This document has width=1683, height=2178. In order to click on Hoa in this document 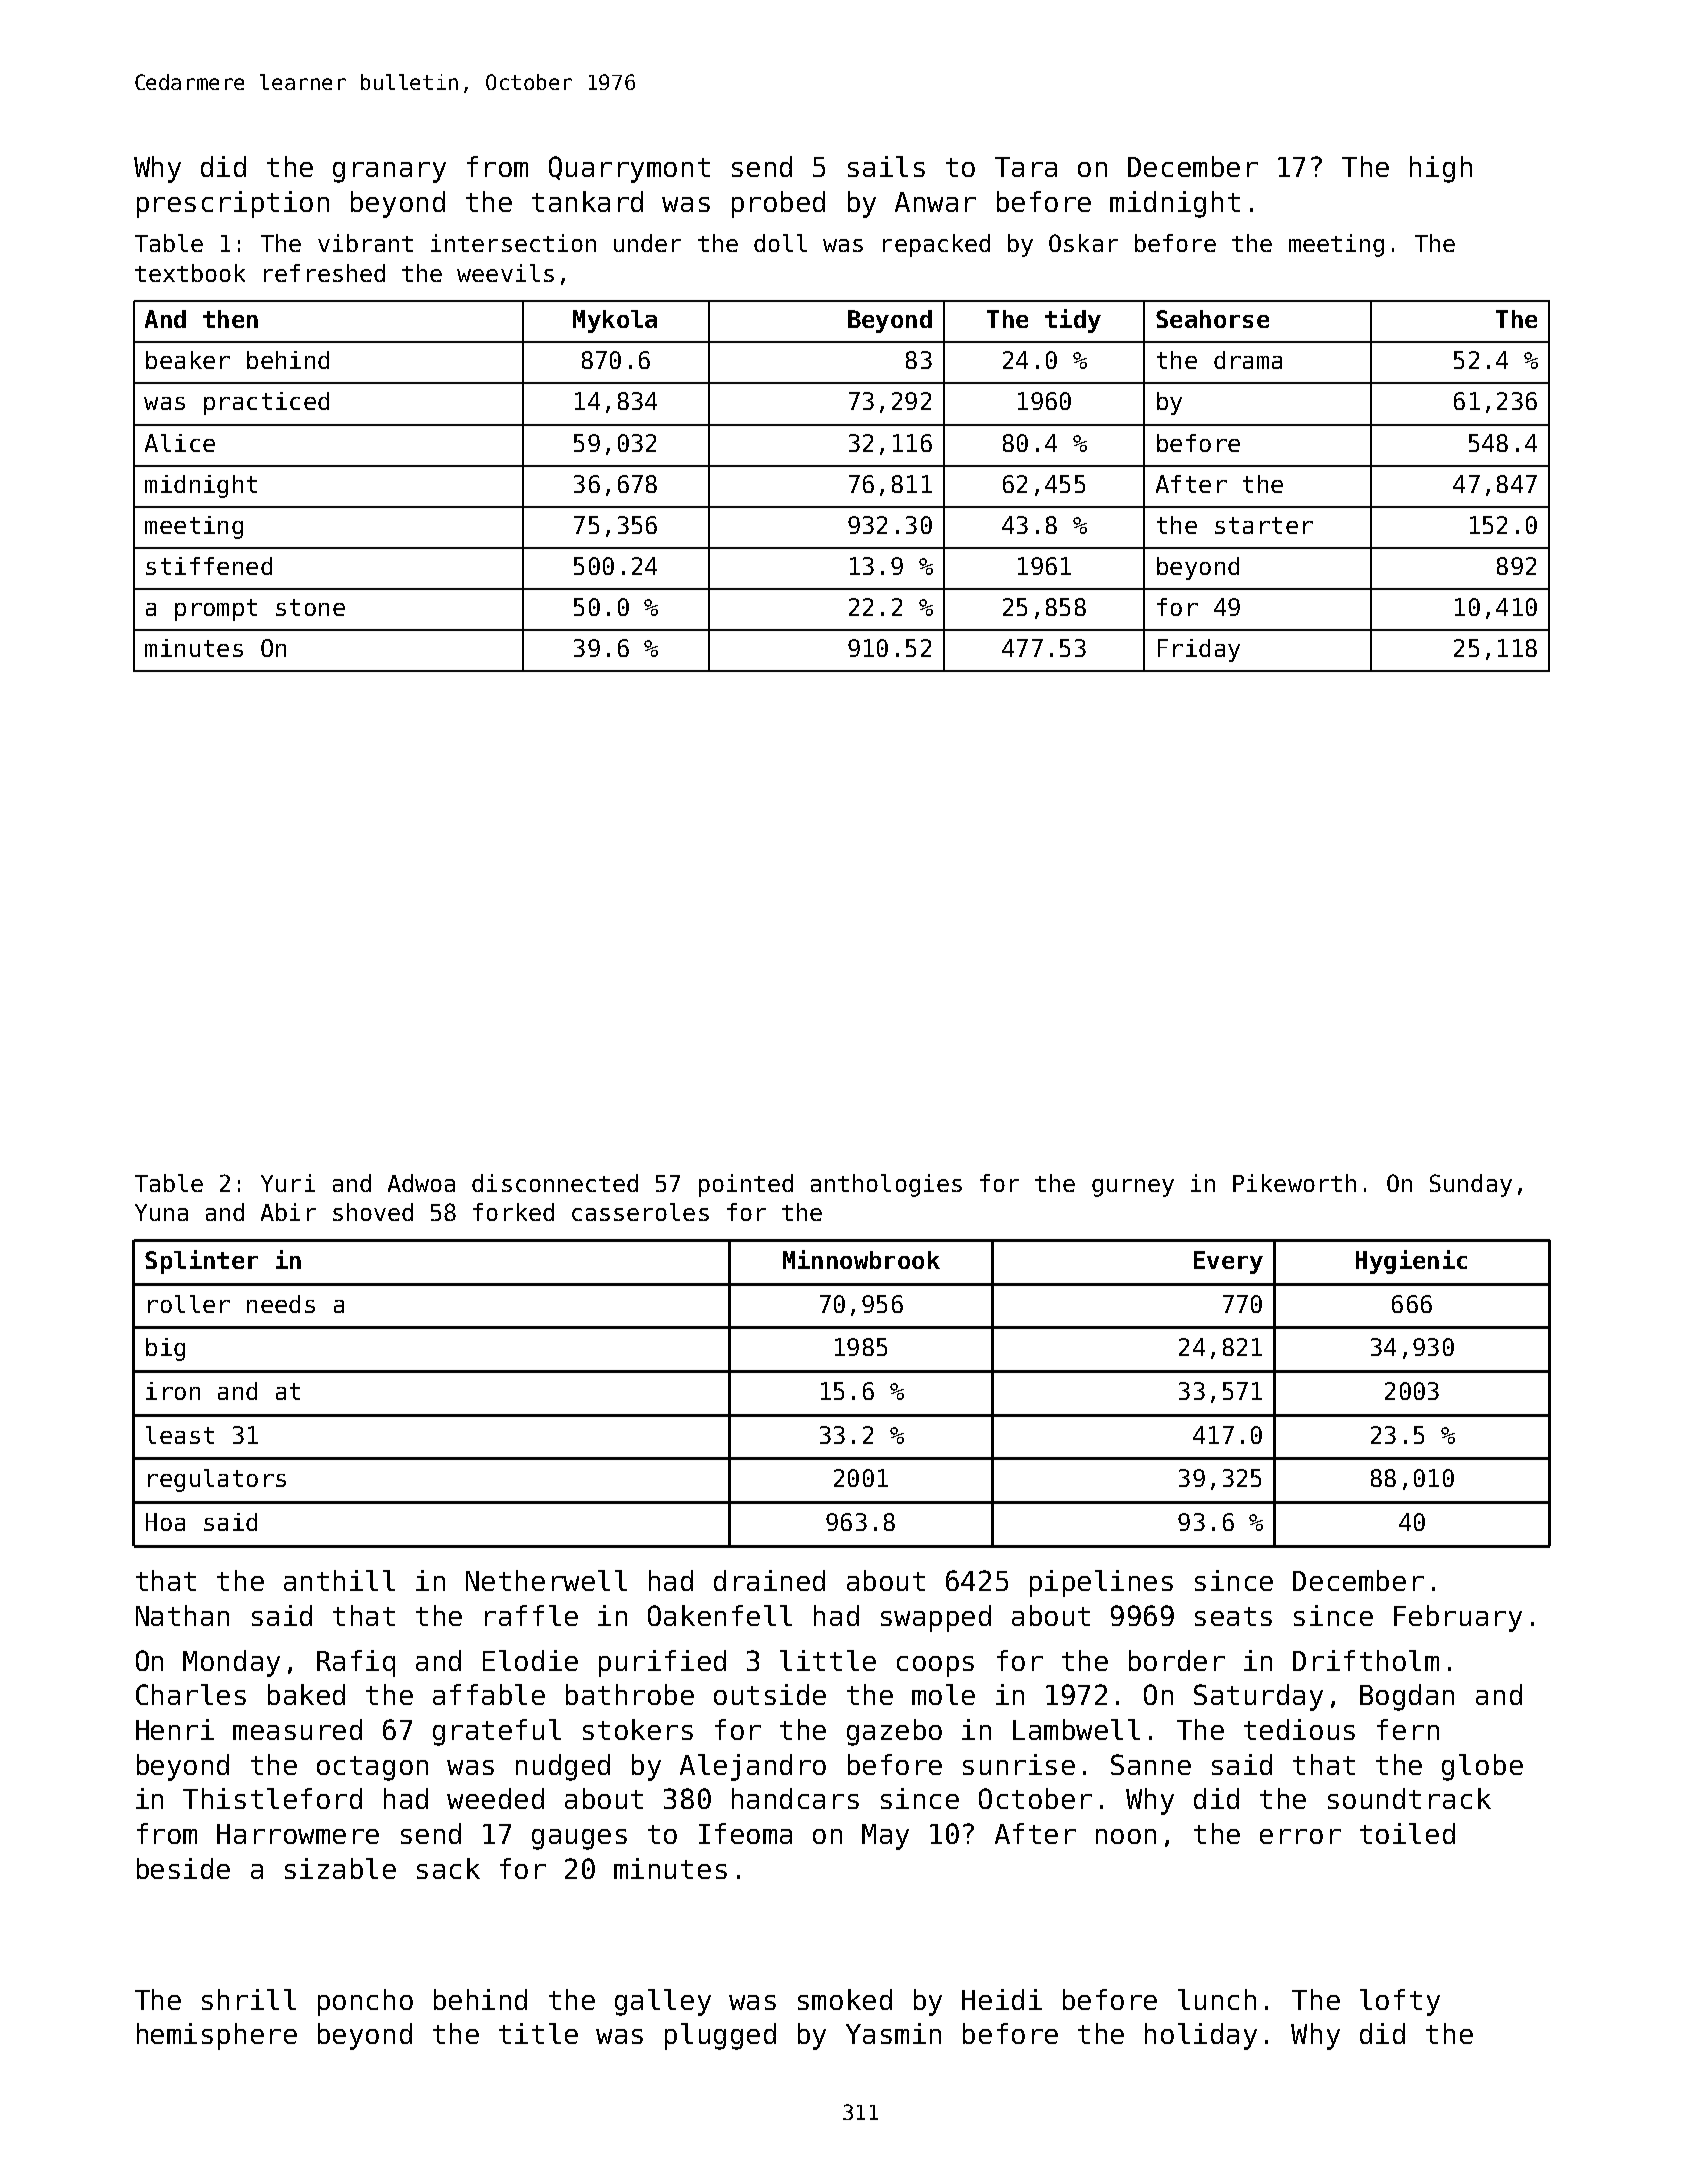, I will do `click(165, 1522)`.
